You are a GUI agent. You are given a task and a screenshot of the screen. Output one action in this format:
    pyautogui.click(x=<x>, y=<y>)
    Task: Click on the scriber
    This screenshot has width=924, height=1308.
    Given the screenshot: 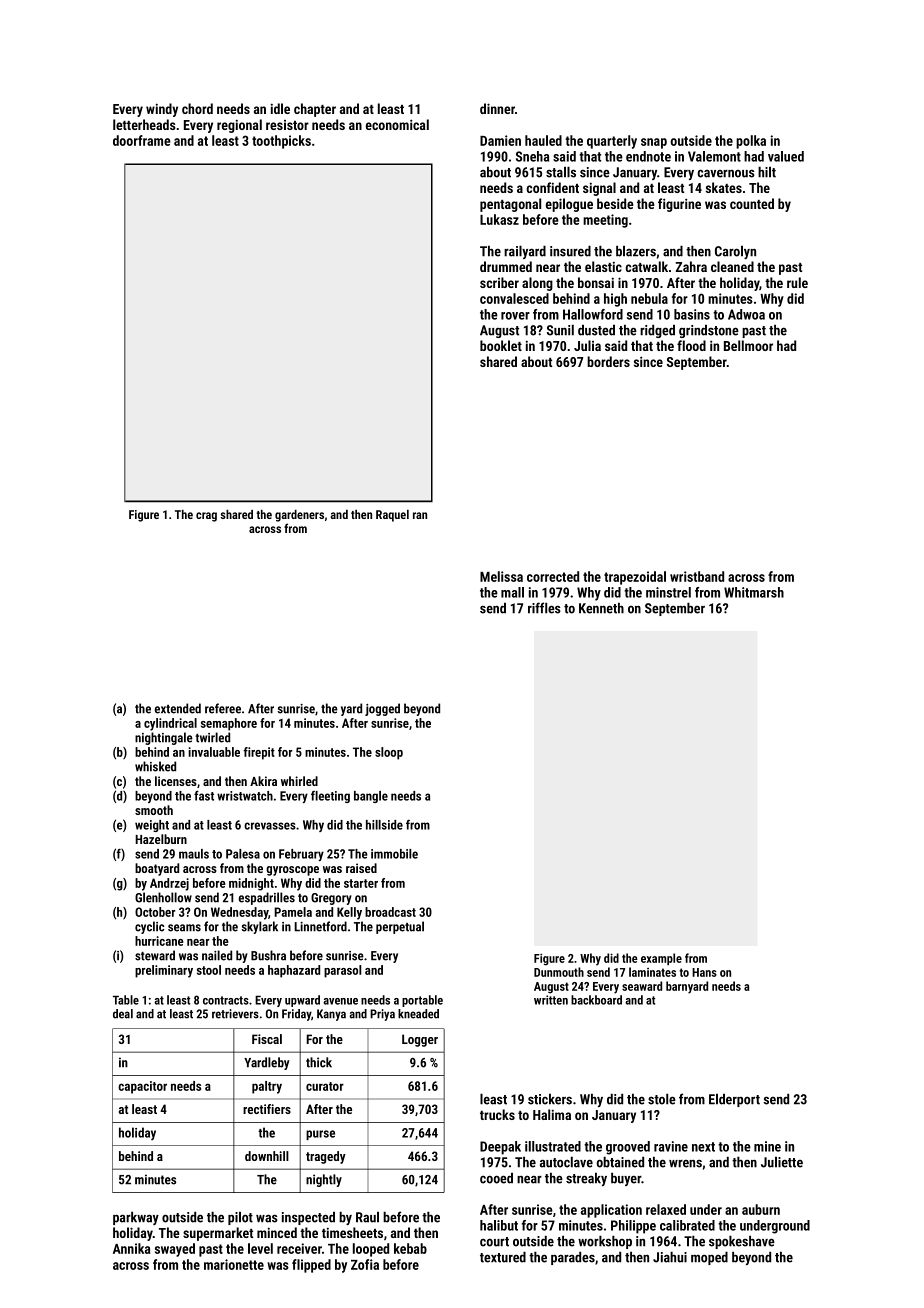 What is the action you would take?
    pyautogui.click(x=499, y=282)
